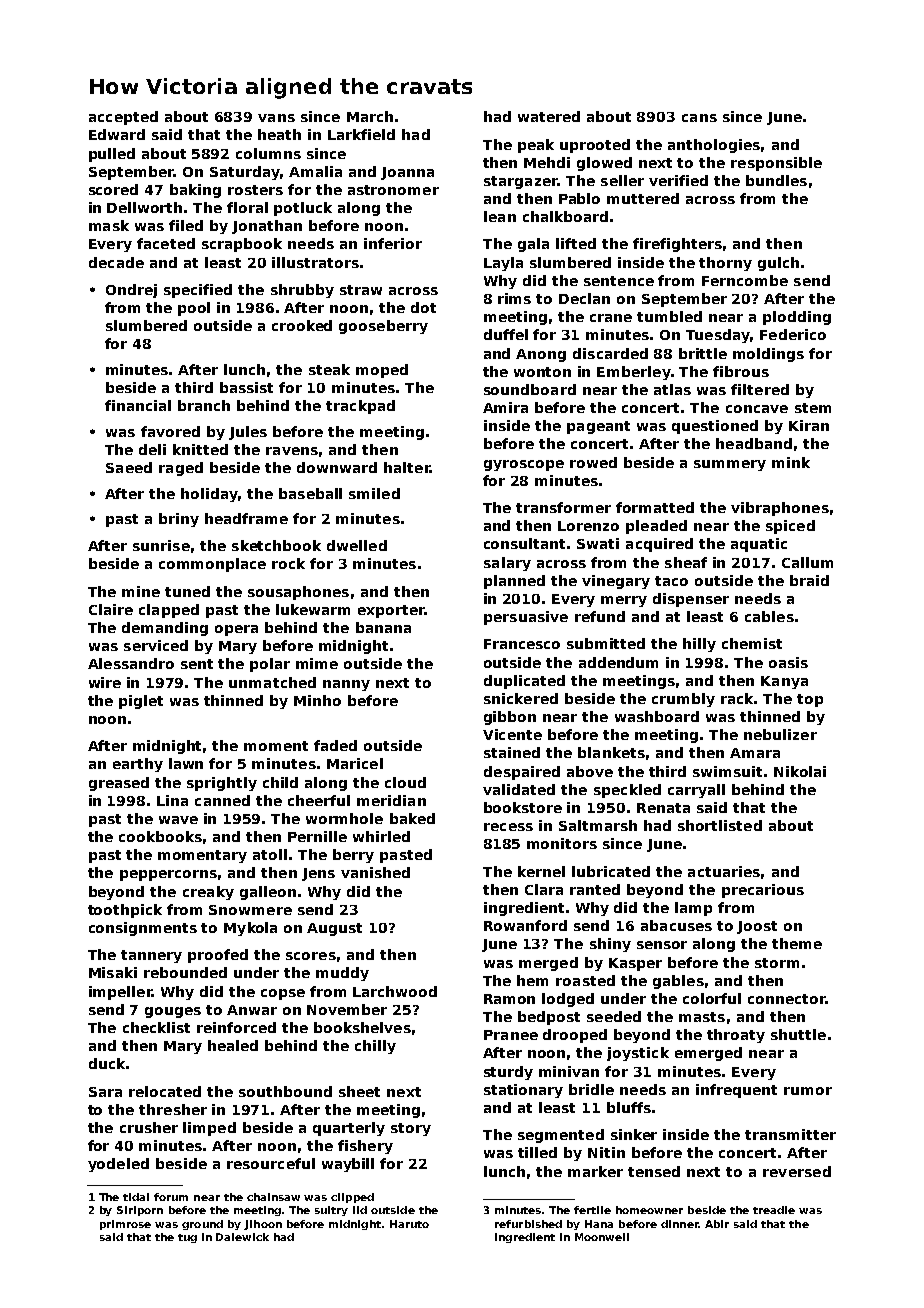 The width and height of the screenshot is (924, 1308). What do you see at coordinates (536, 146) in the screenshot?
I see `peak` at bounding box center [536, 146].
